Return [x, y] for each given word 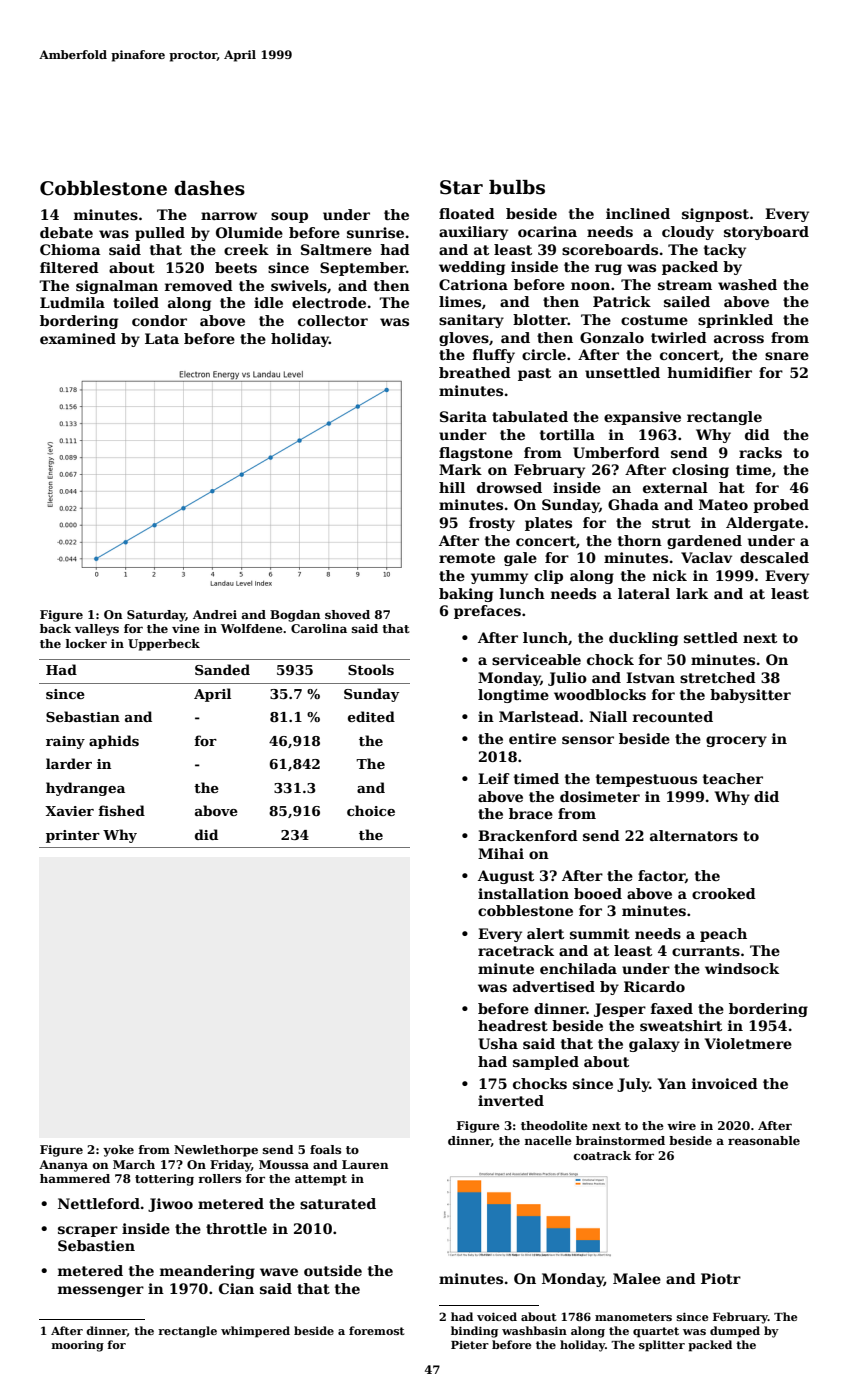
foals [325, 1149]
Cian [236, 1288]
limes [460, 301]
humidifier [709, 372]
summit [600, 933]
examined [78, 338]
